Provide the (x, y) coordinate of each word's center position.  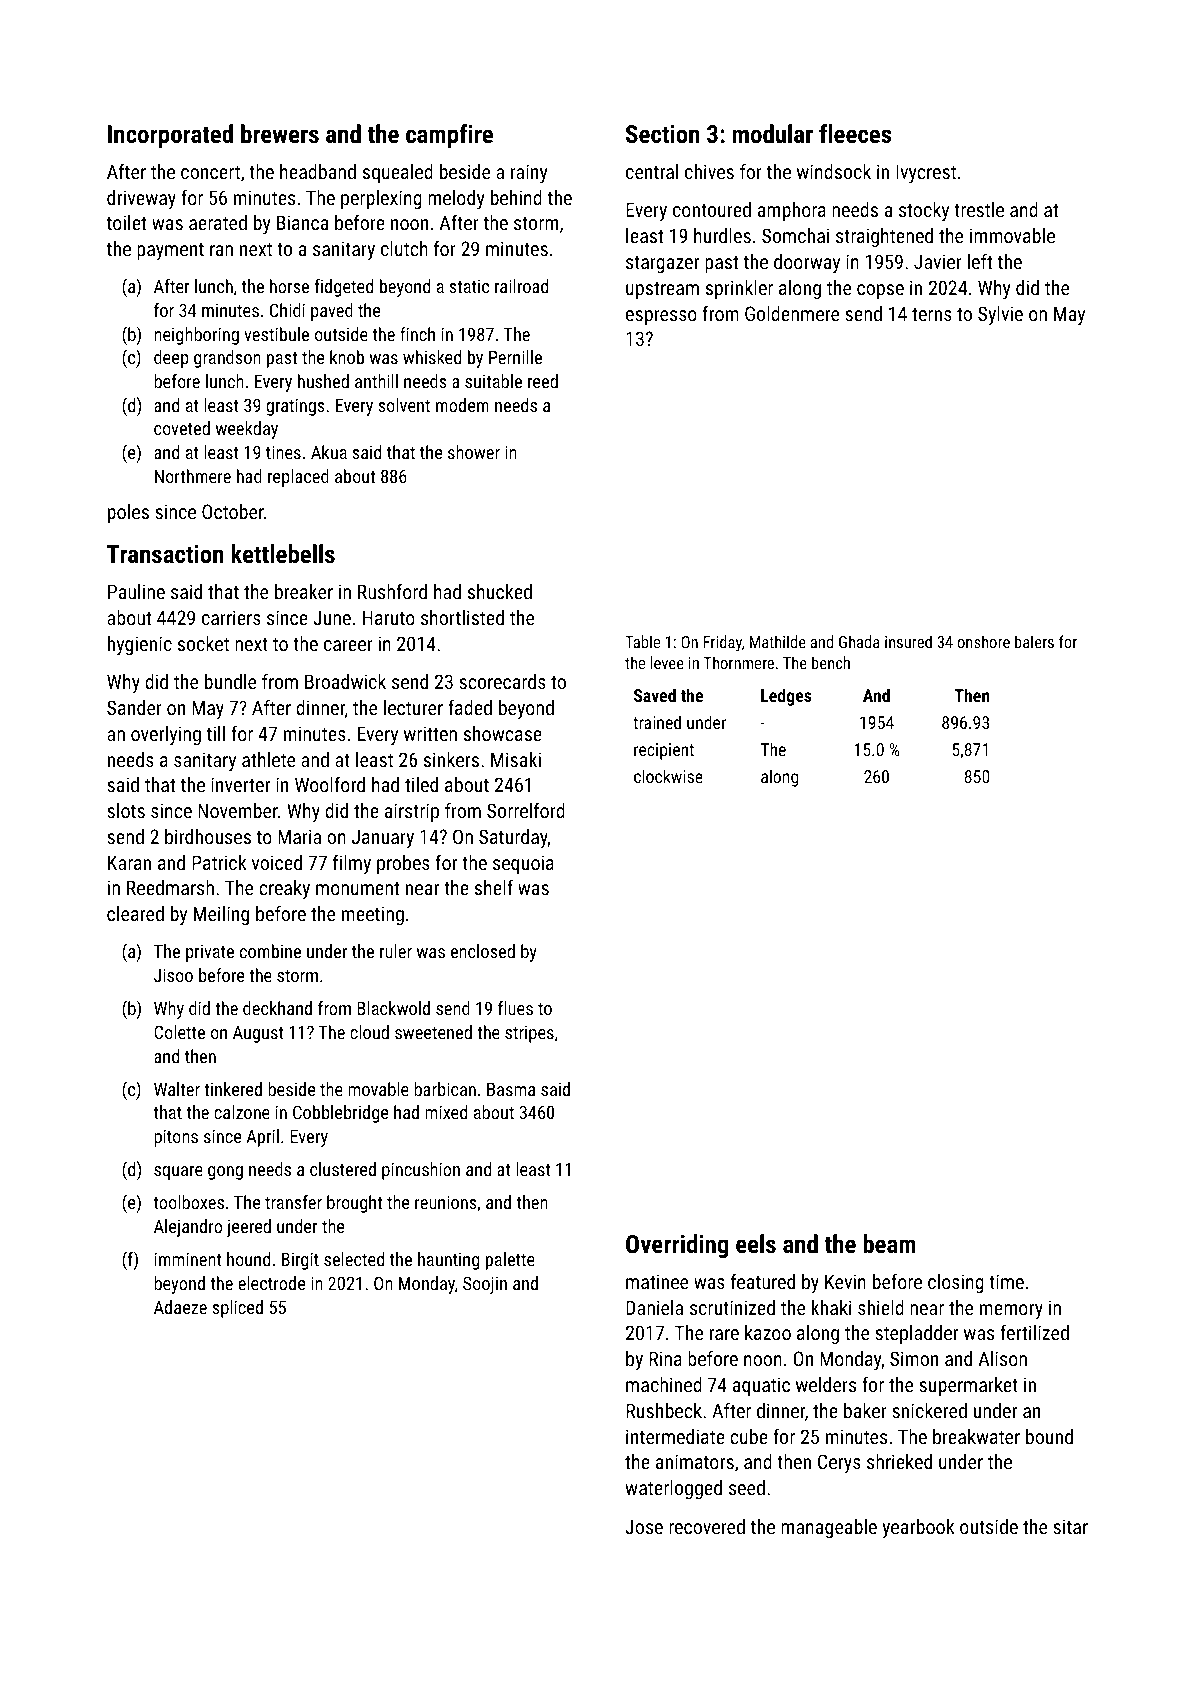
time (1006, 1281)
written (430, 733)
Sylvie (1000, 316)
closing (956, 1283)
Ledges (786, 697)
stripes (529, 1034)
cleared (135, 913)
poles (128, 513)
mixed (446, 1112)
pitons (176, 1138)
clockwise (668, 776)
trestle (979, 209)
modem (462, 405)
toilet (126, 222)
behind (516, 197)
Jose (644, 1526)
